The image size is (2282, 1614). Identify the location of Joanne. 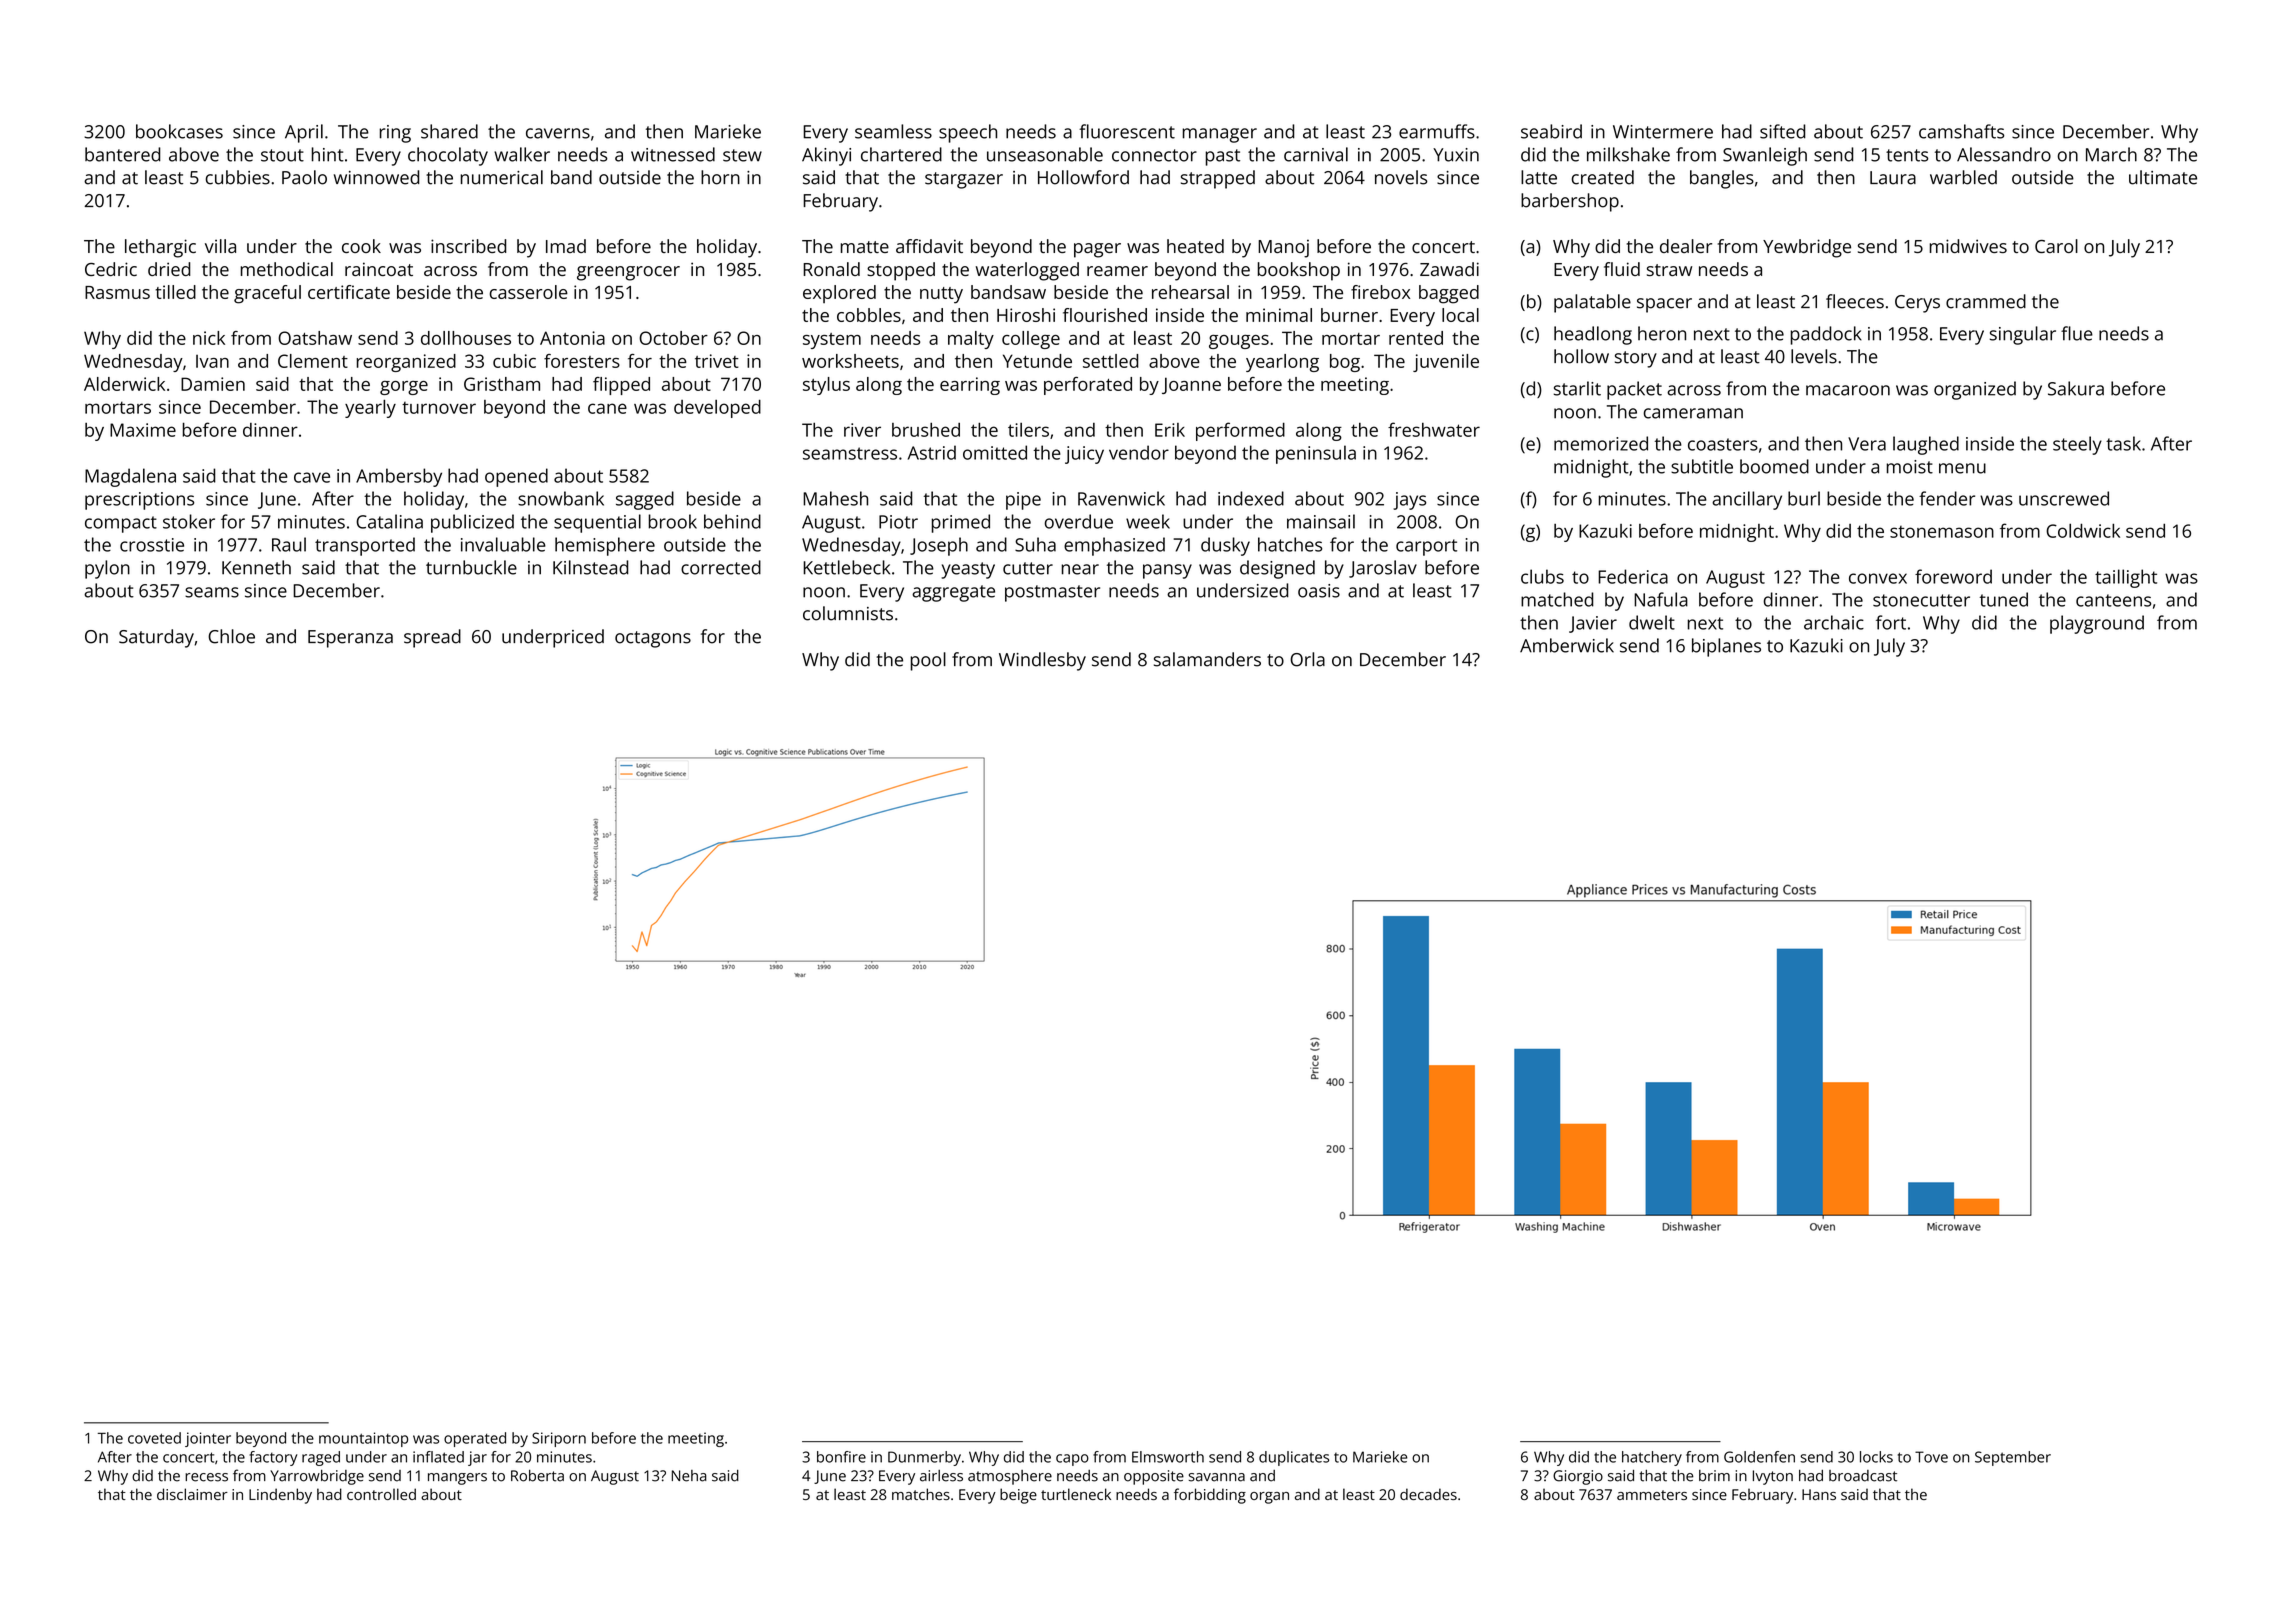
(1191, 385).
